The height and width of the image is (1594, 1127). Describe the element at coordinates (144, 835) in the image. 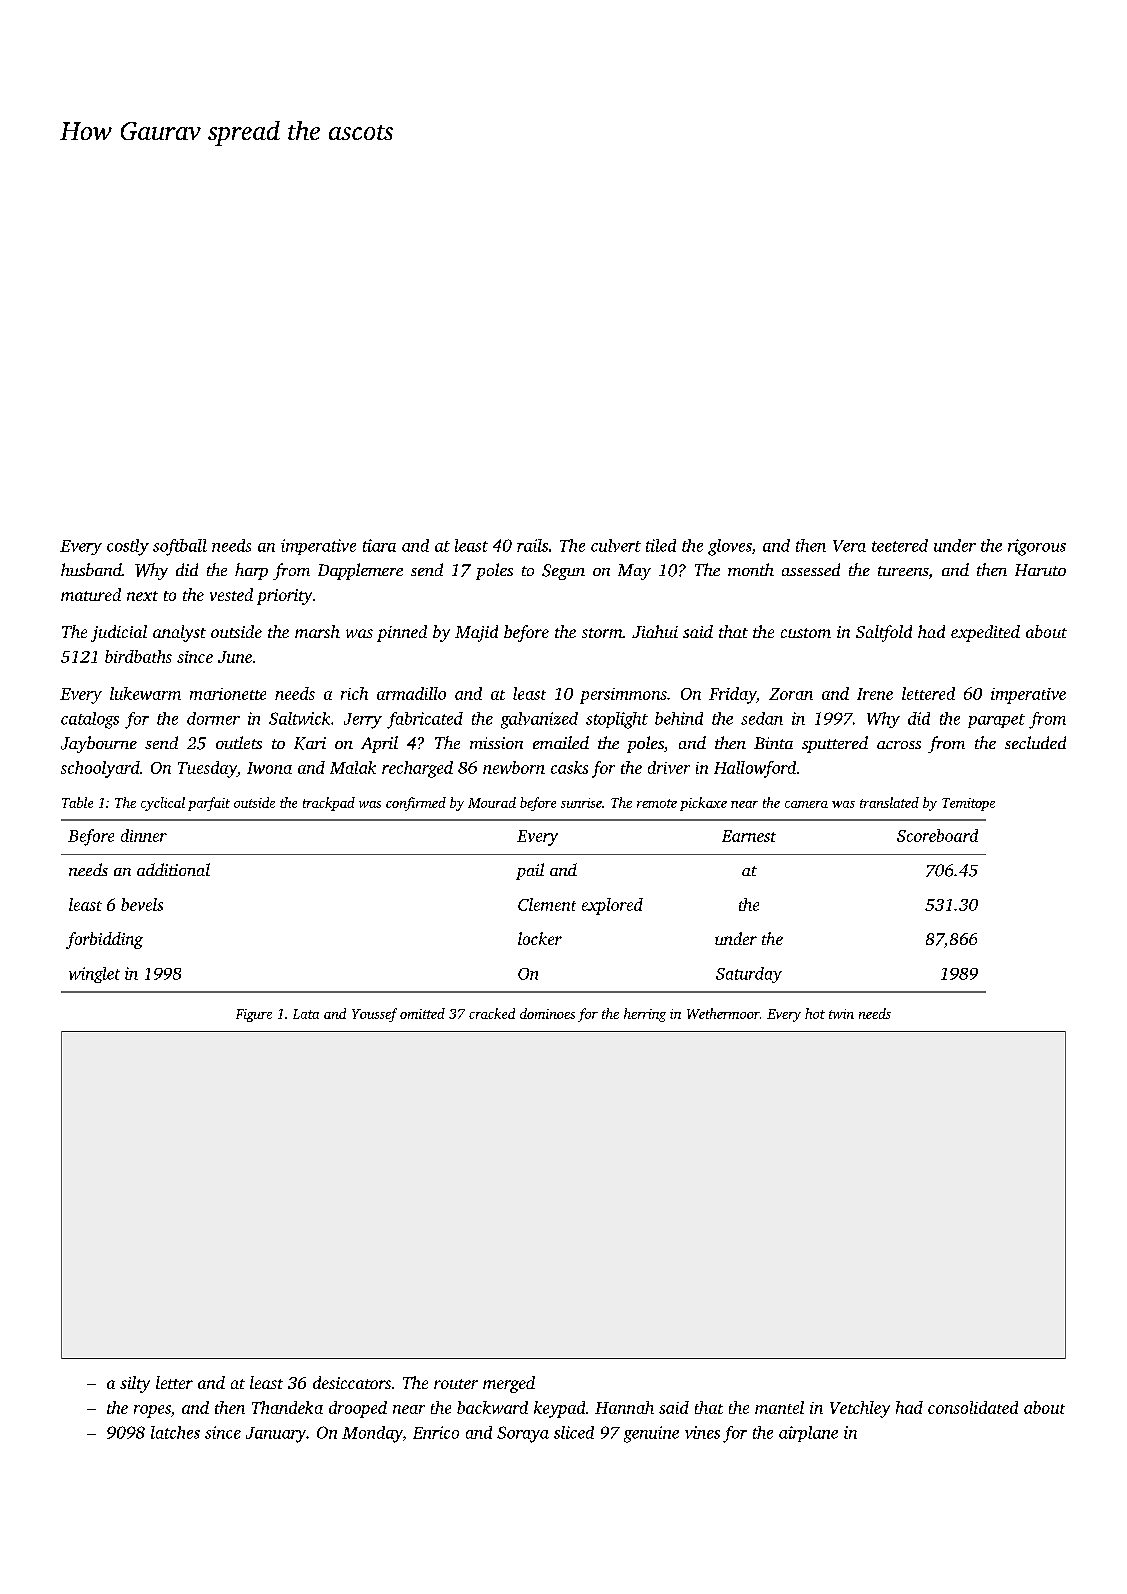

I see `dinner` at that location.
